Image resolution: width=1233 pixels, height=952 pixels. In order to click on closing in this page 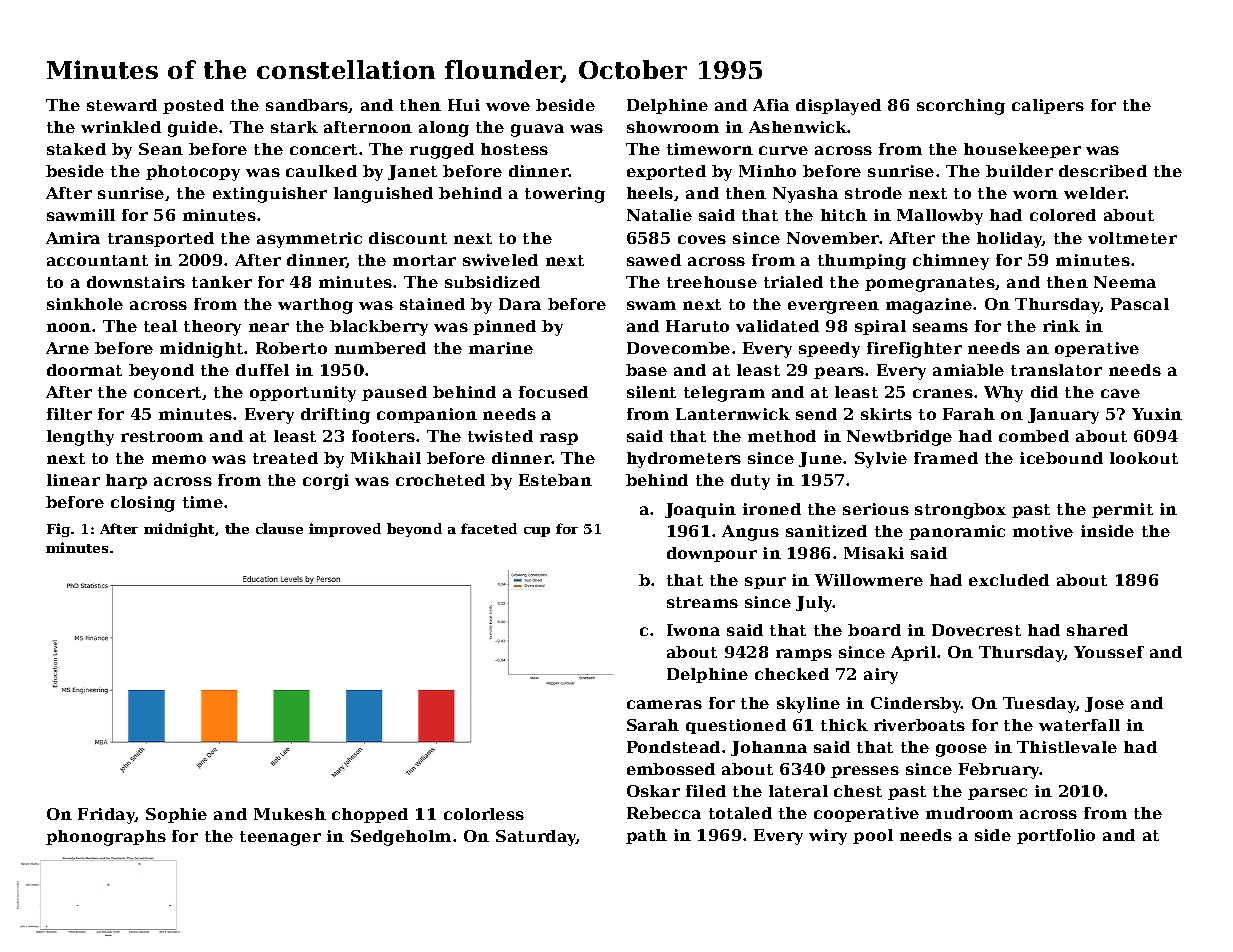, I will do `click(143, 504)`.
